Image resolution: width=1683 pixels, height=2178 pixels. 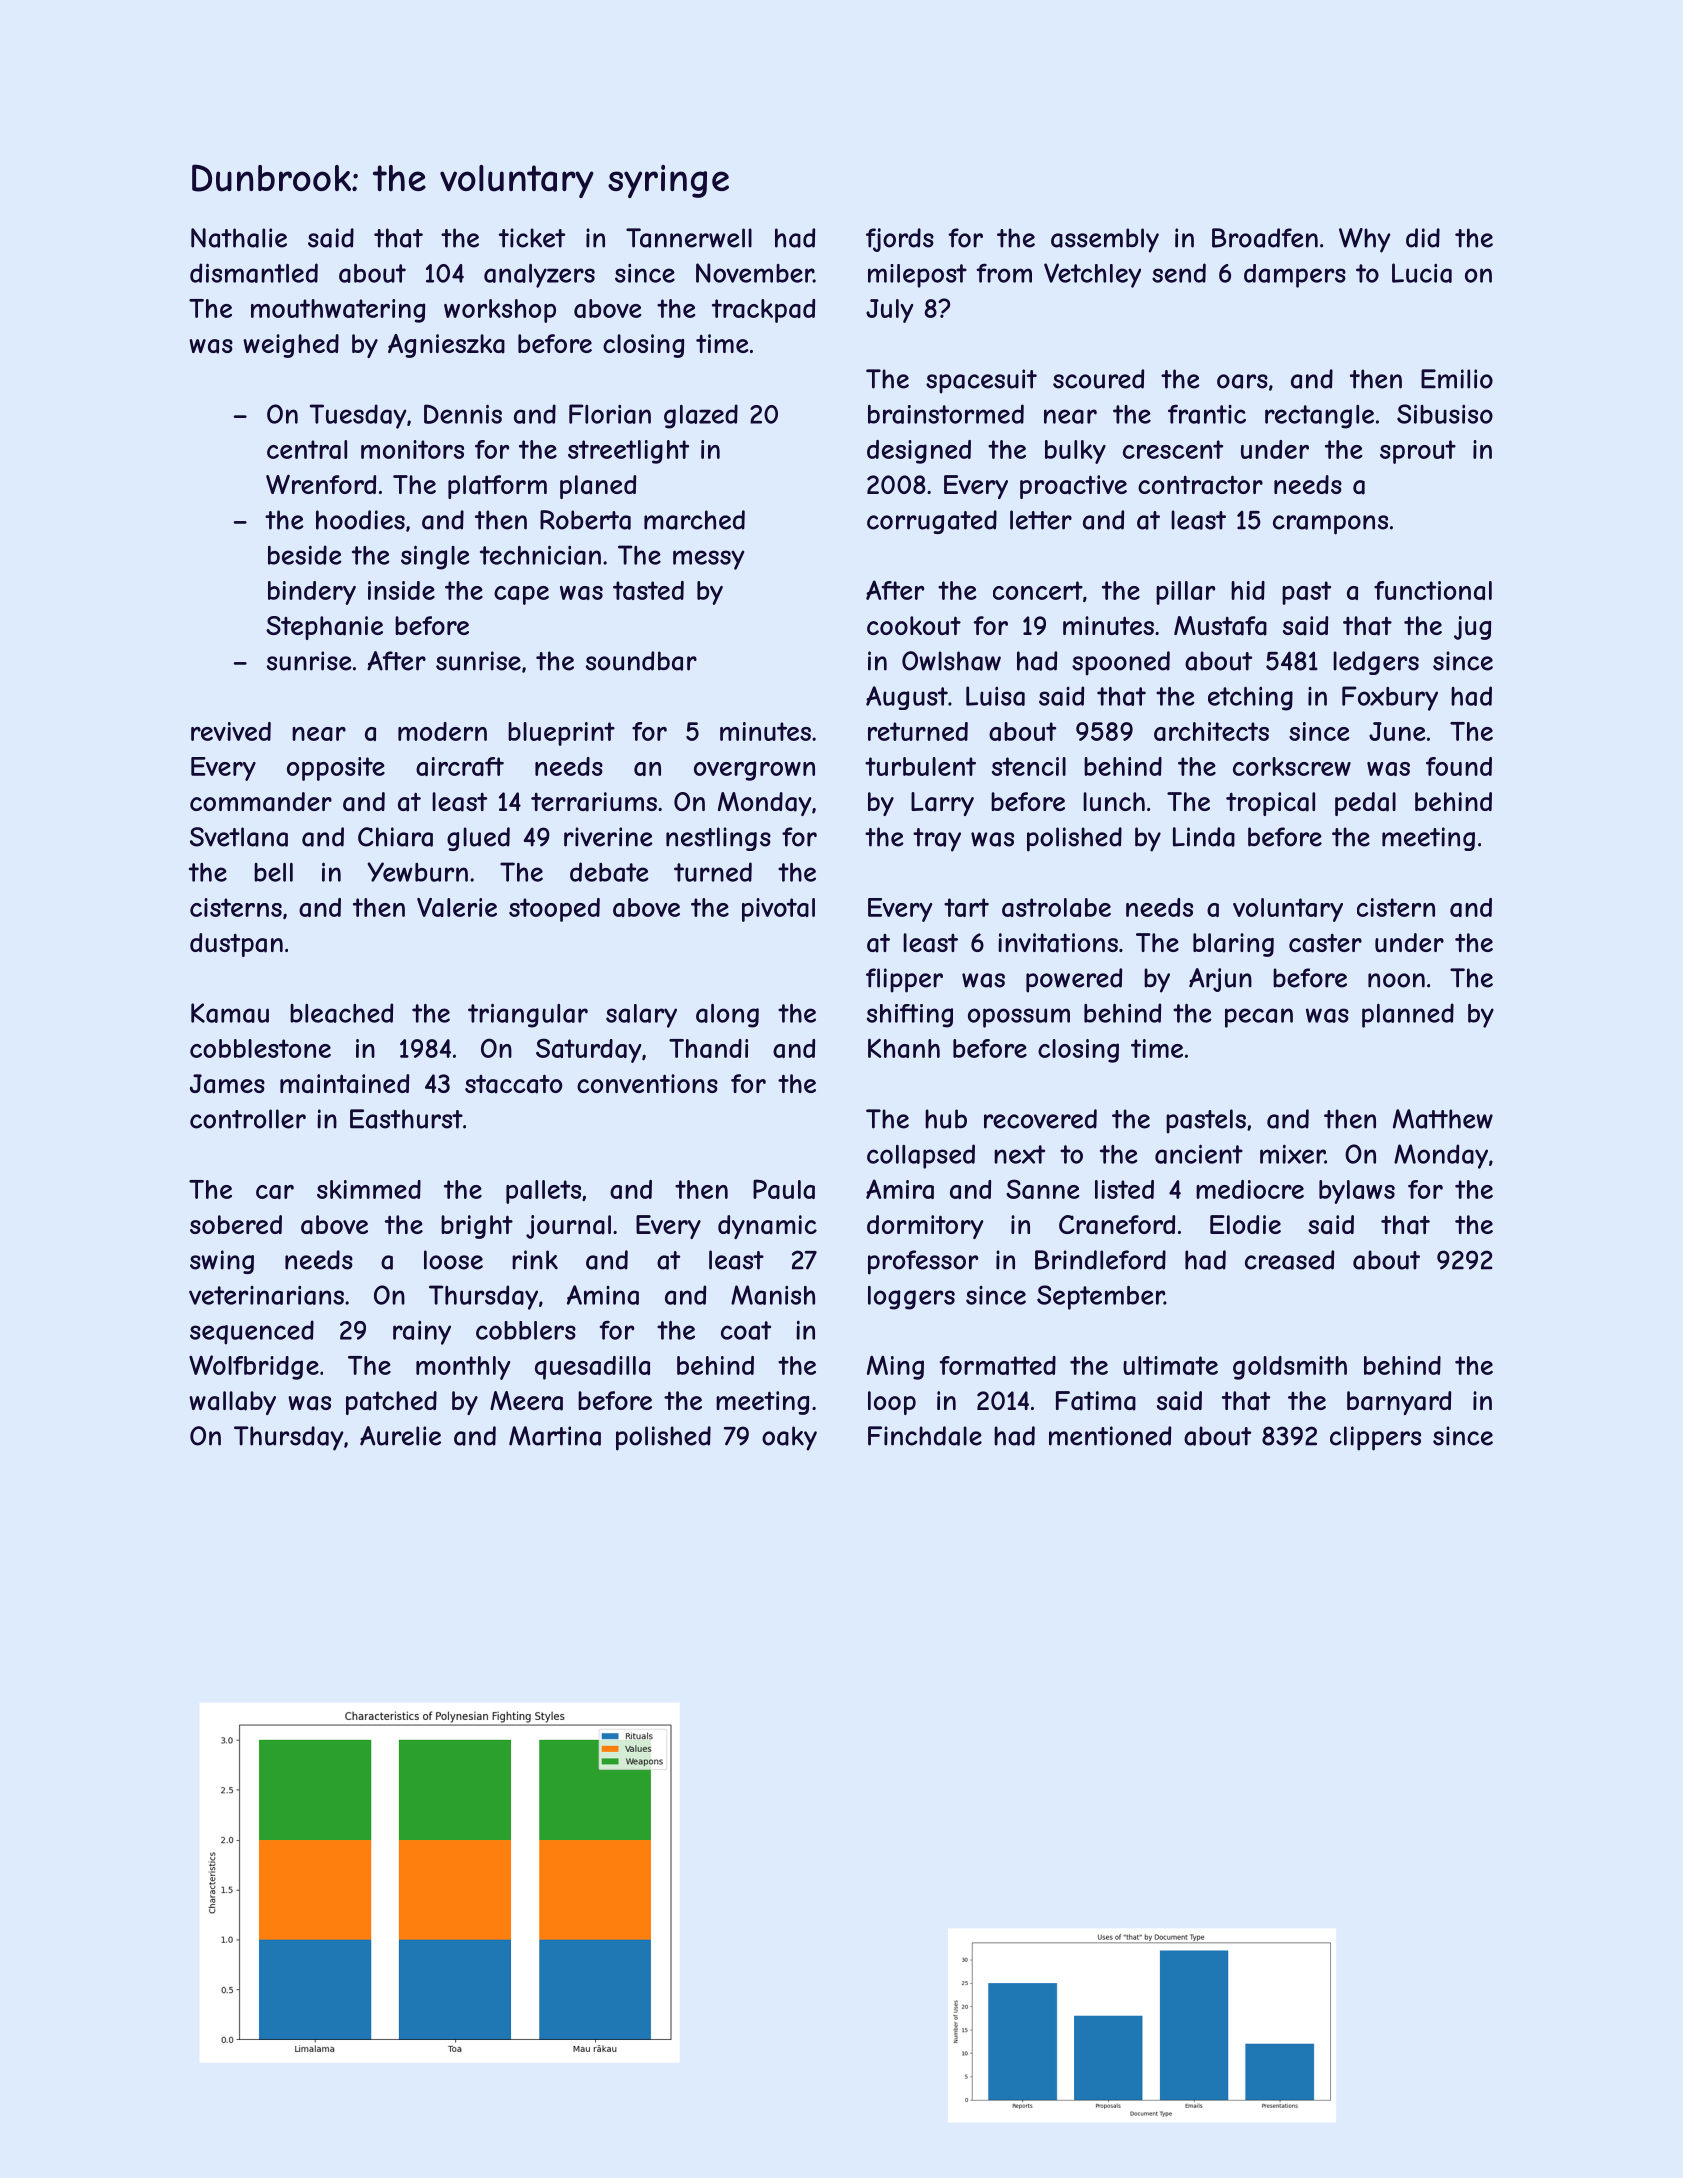 What do you see at coordinates (1325, 943) in the screenshot?
I see `caster` at bounding box center [1325, 943].
